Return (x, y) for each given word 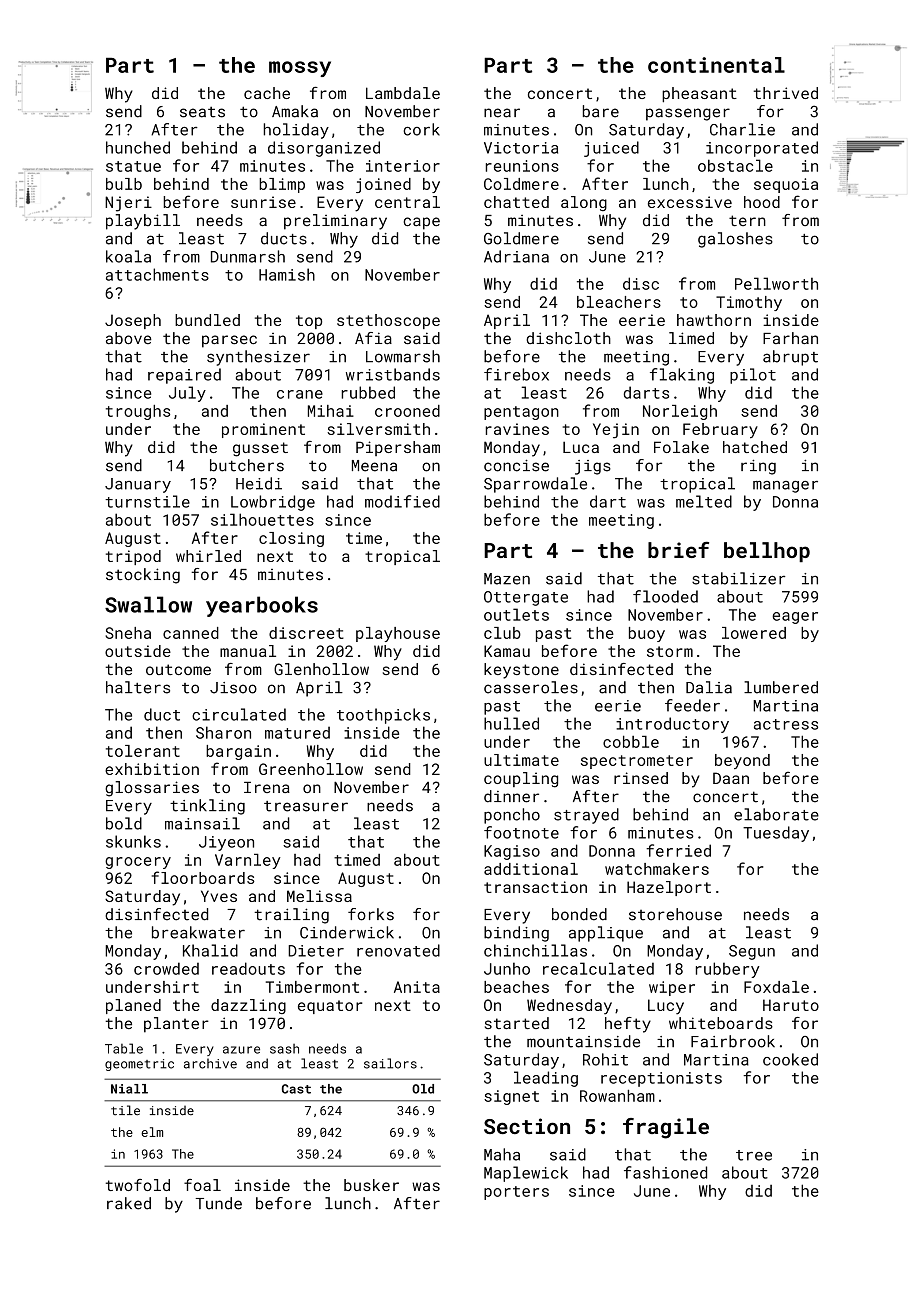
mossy (300, 69)
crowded (166, 968)
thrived (786, 93)
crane (300, 394)
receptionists (661, 1079)
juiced (611, 149)
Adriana (516, 256)
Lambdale (403, 93)
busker (371, 1185)
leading (546, 1079)
